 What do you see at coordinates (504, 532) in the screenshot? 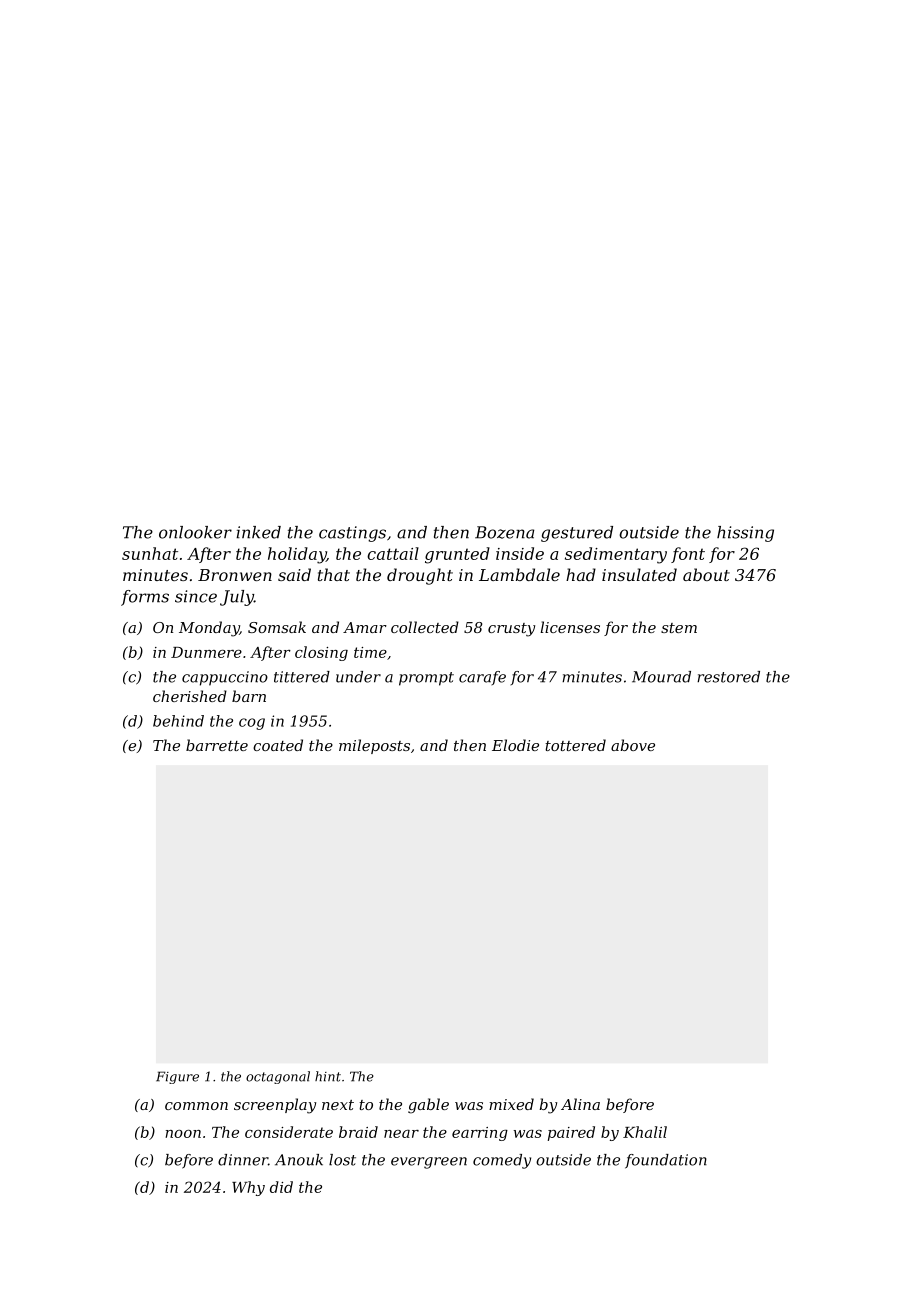
I see `Bozena` at bounding box center [504, 532].
